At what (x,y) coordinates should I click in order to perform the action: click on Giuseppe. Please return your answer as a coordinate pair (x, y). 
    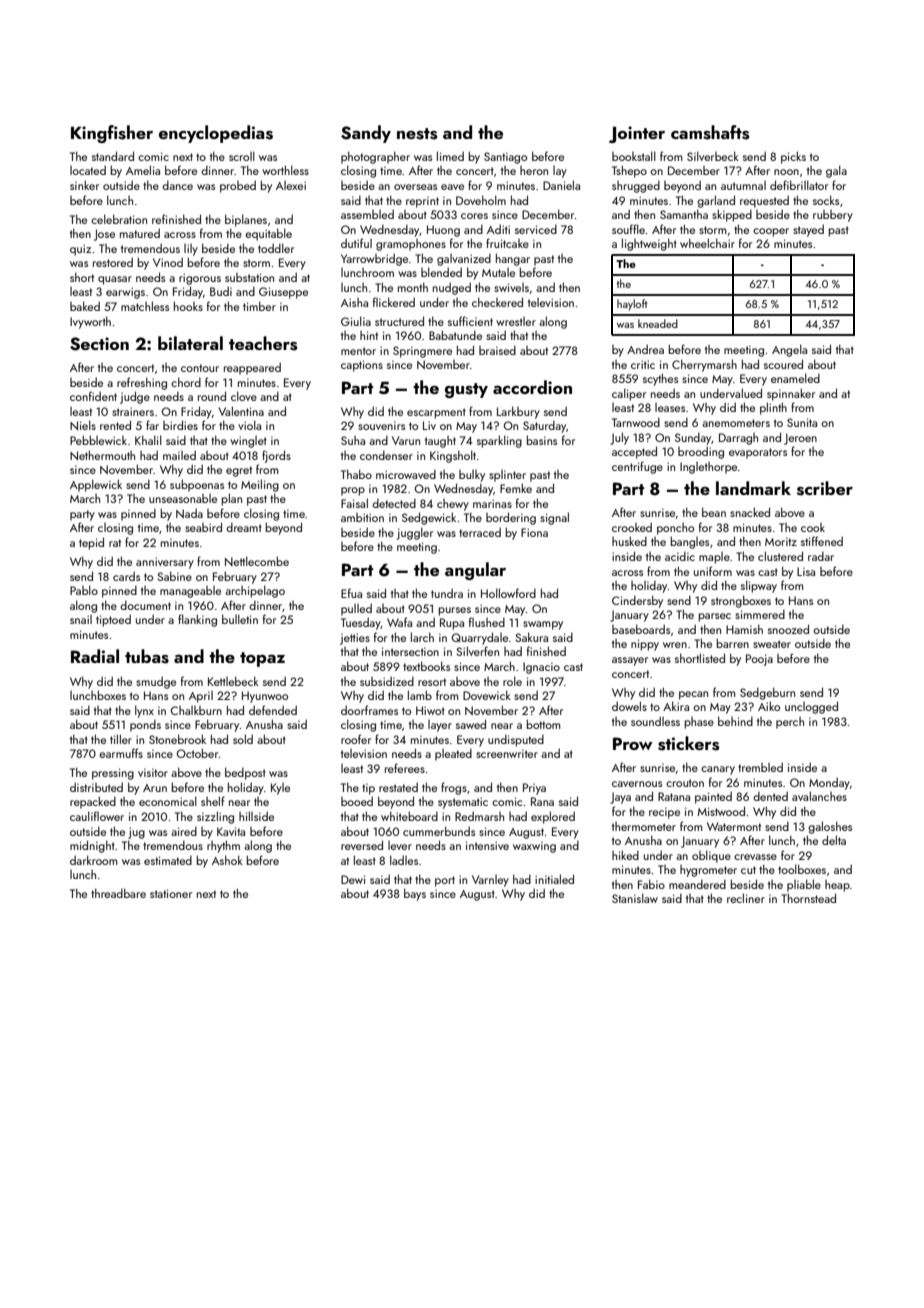
    Looking at the image, I should click on (283, 293).
